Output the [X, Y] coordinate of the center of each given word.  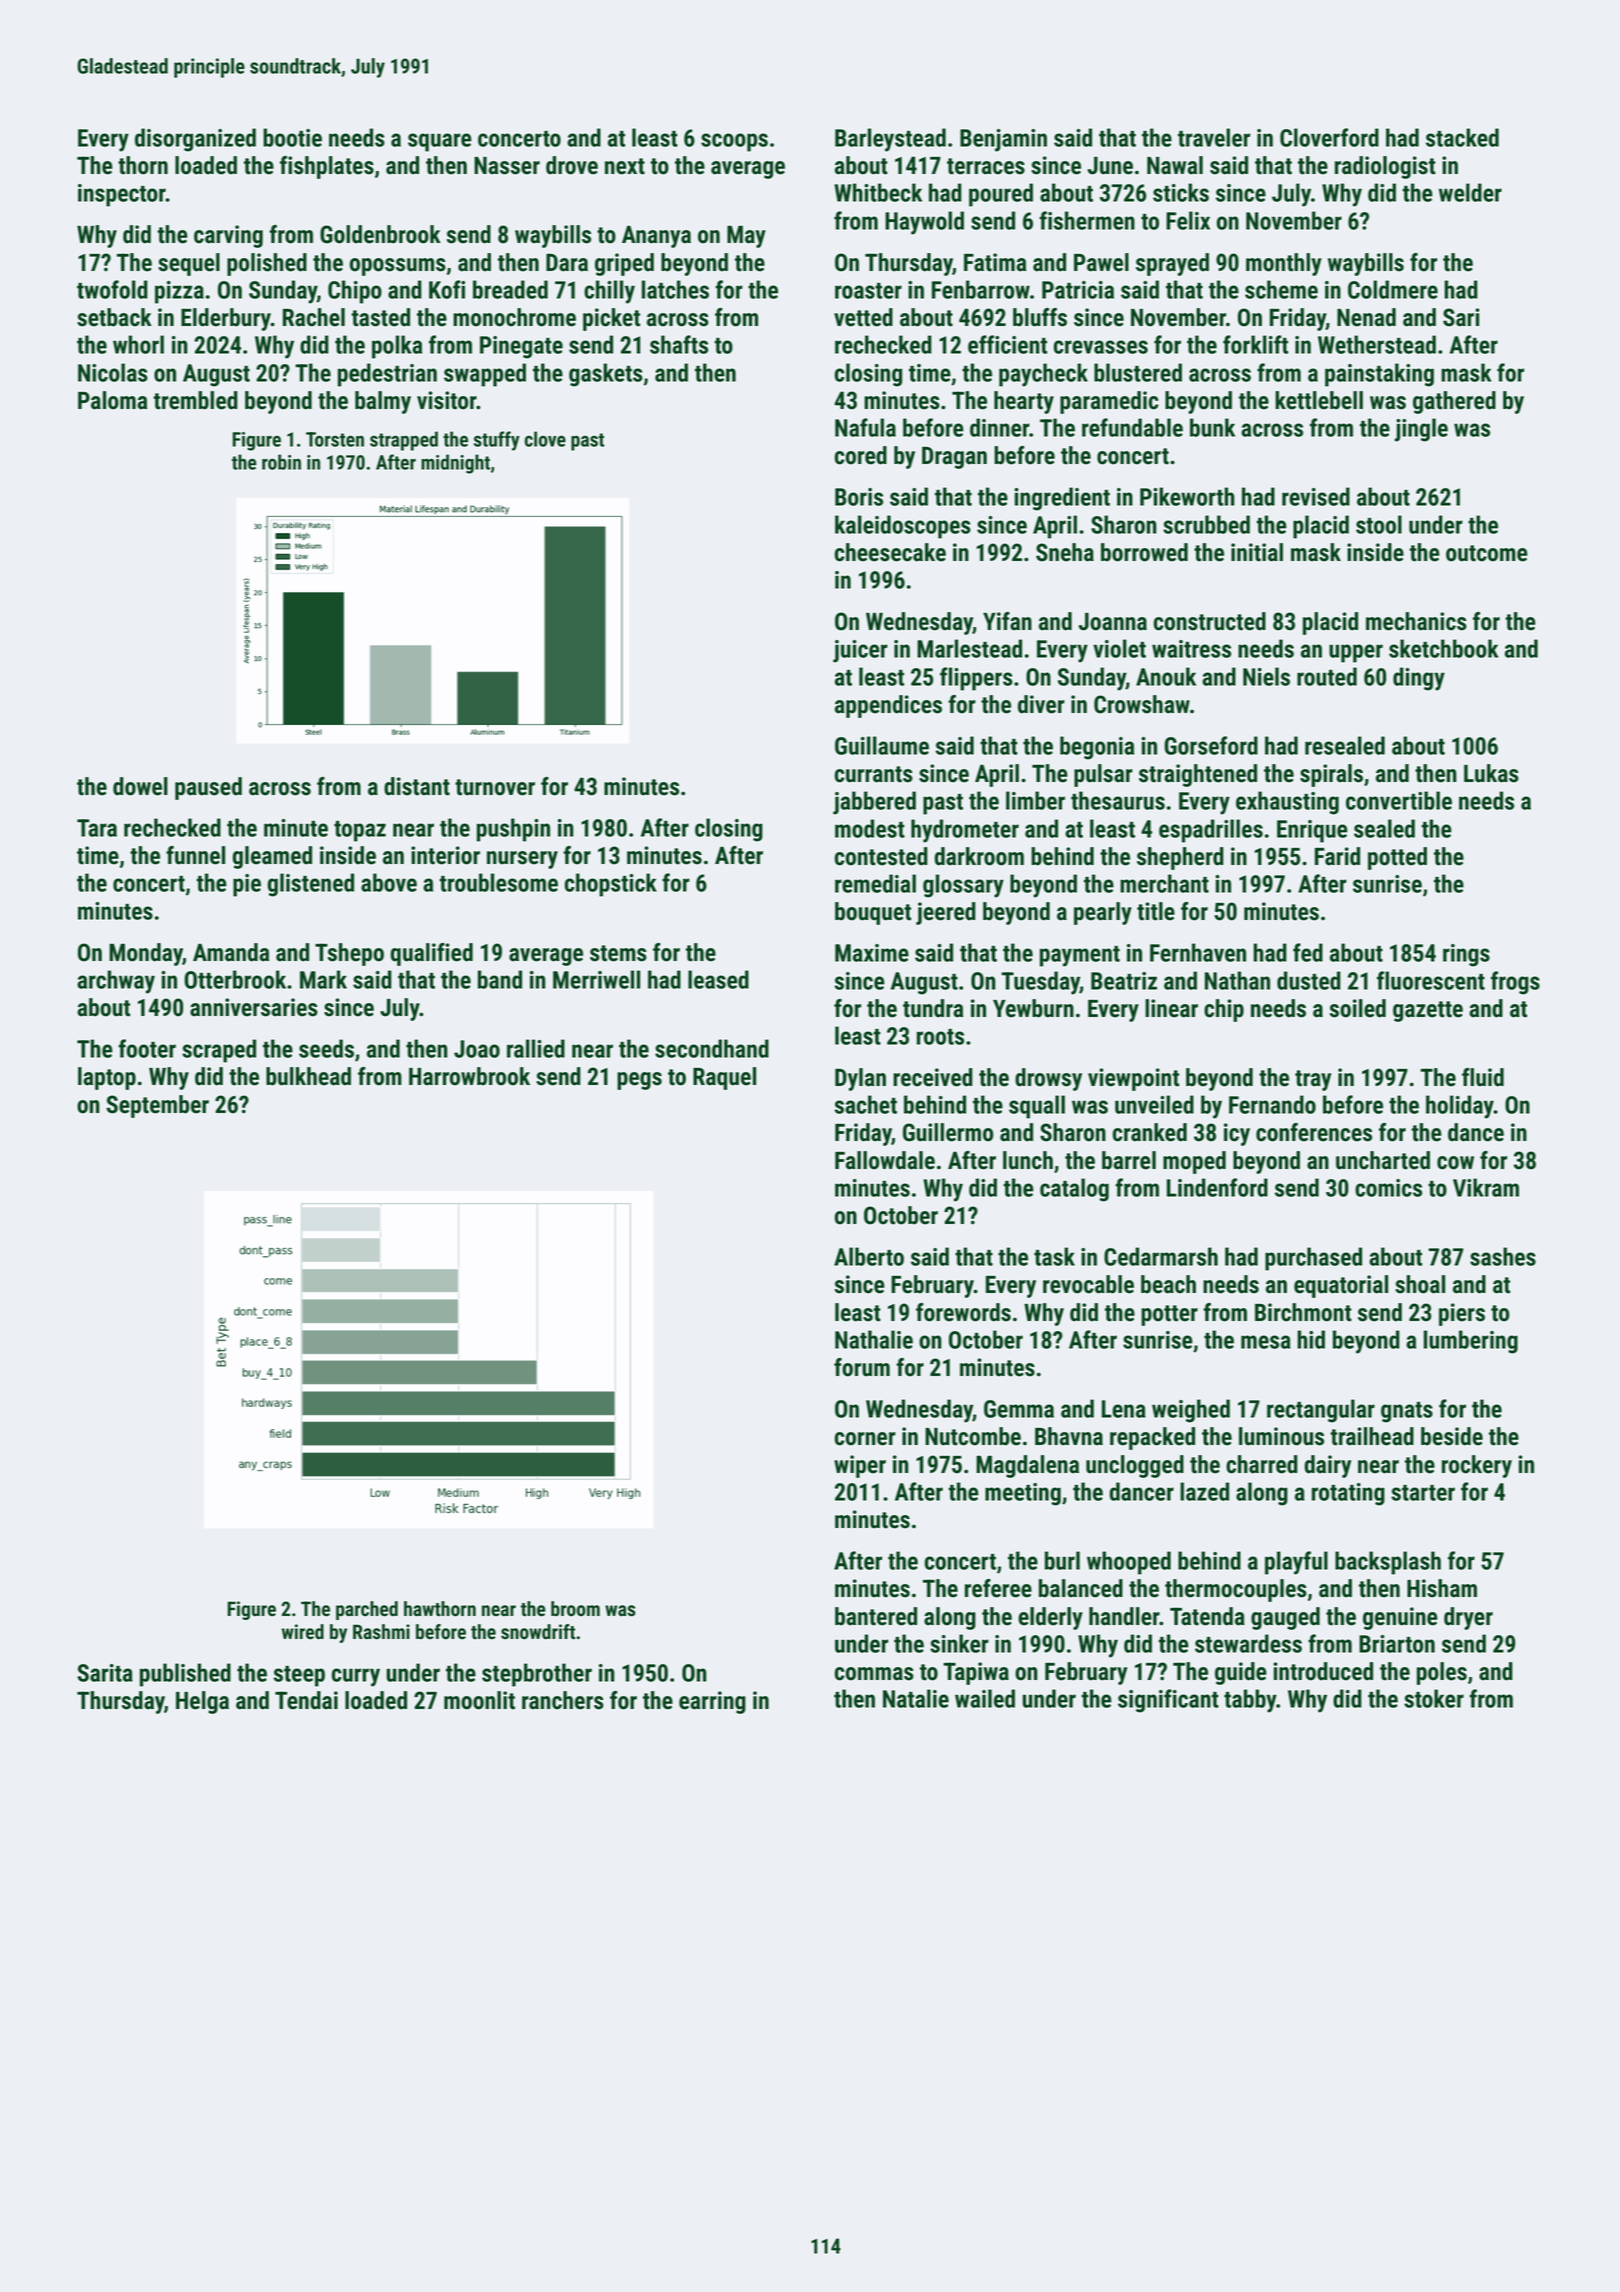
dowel [140, 786]
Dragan [954, 457]
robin [281, 462]
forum [862, 1367]
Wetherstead [1377, 344]
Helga [202, 1702]
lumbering [1471, 1342]
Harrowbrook [469, 1076]
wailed [985, 1698]
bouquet [873, 913]
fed [1308, 952]
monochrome [514, 317]
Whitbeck [878, 192]
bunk [1212, 427]
